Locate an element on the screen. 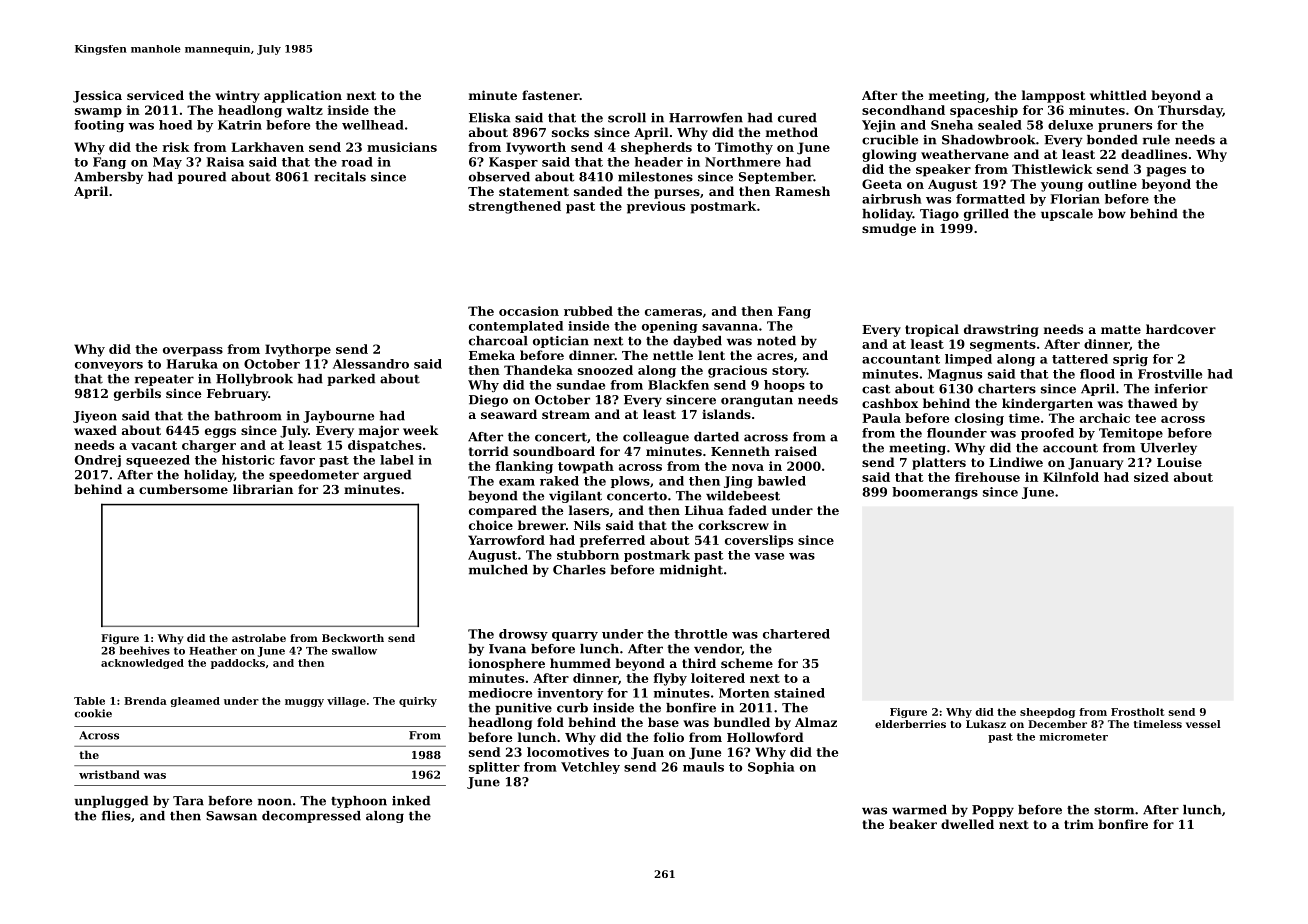 This screenshot has width=1308, height=924. wintry is located at coordinates (237, 96).
